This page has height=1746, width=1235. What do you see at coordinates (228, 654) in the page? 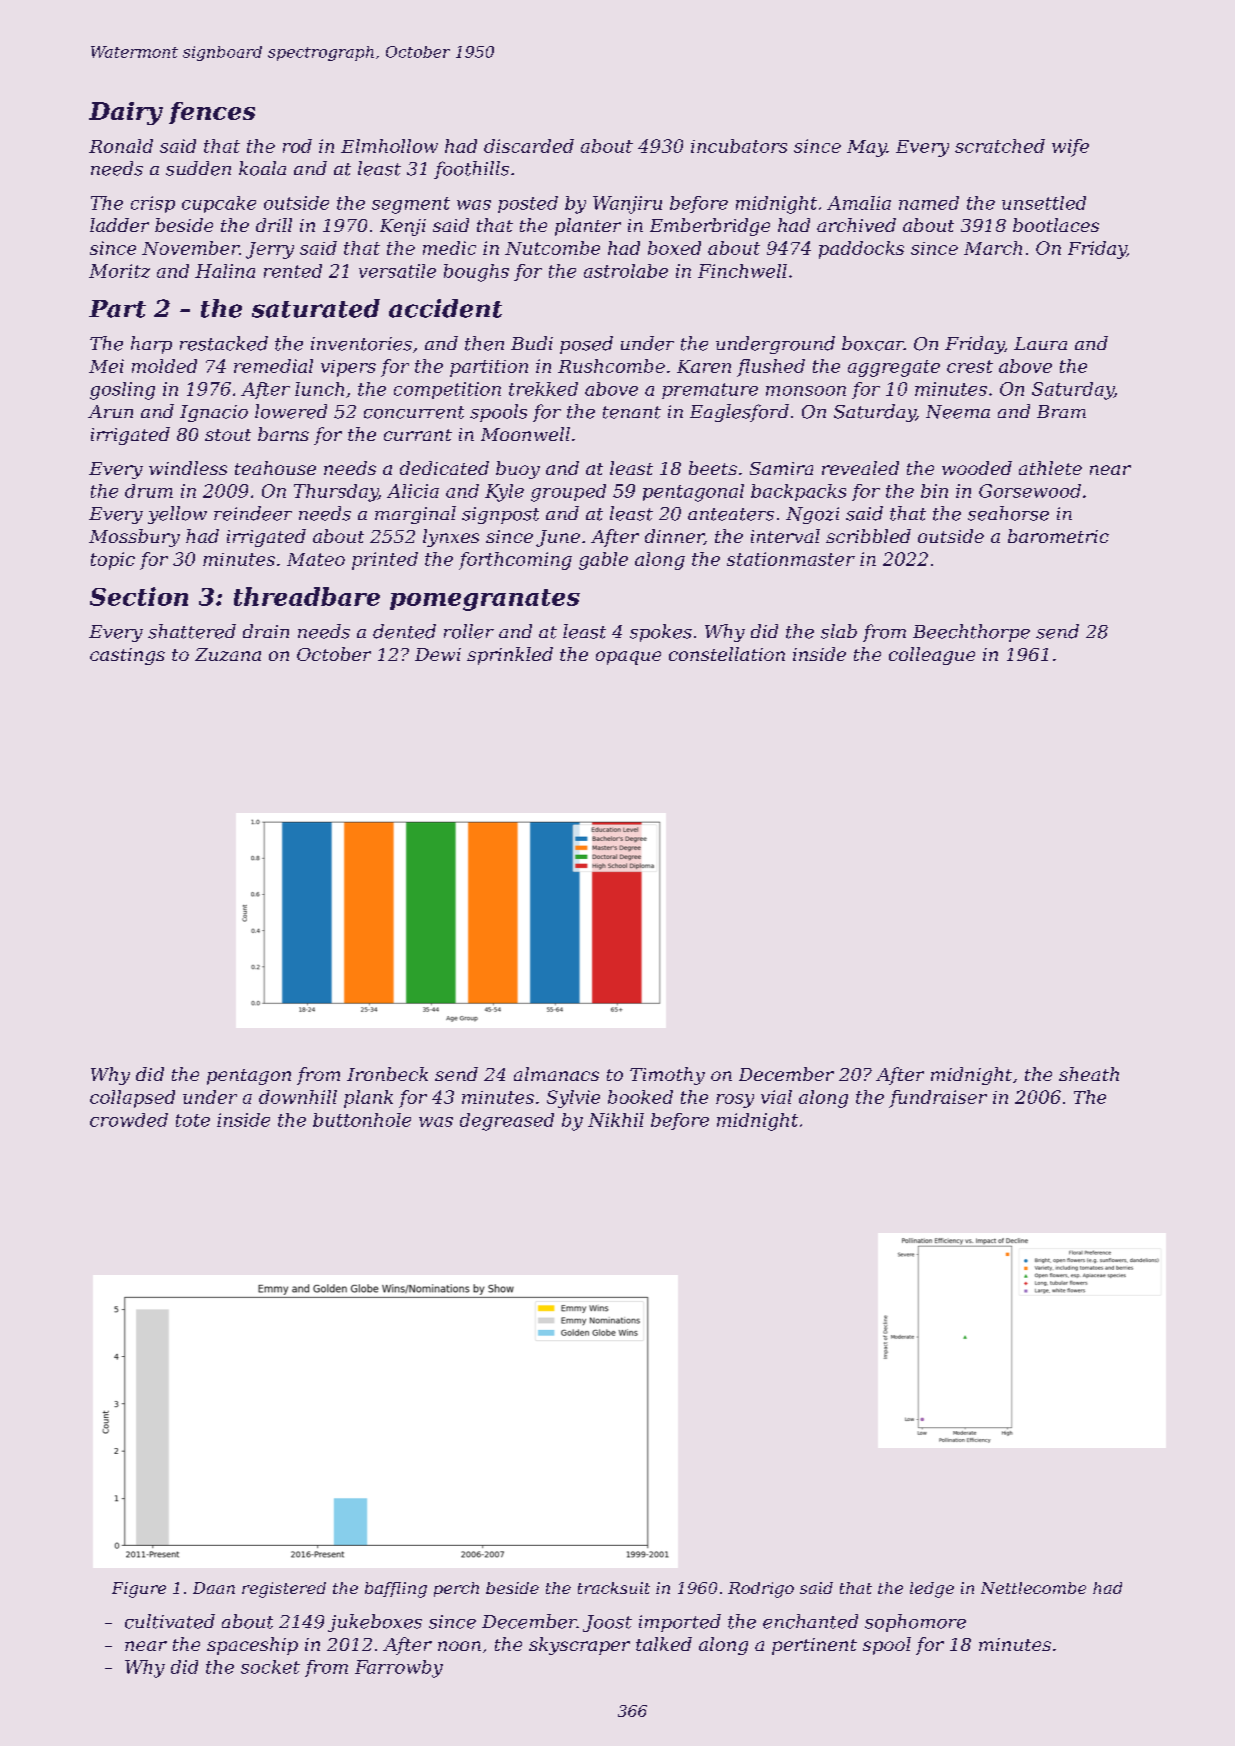
I see `Zuzana` at bounding box center [228, 654].
